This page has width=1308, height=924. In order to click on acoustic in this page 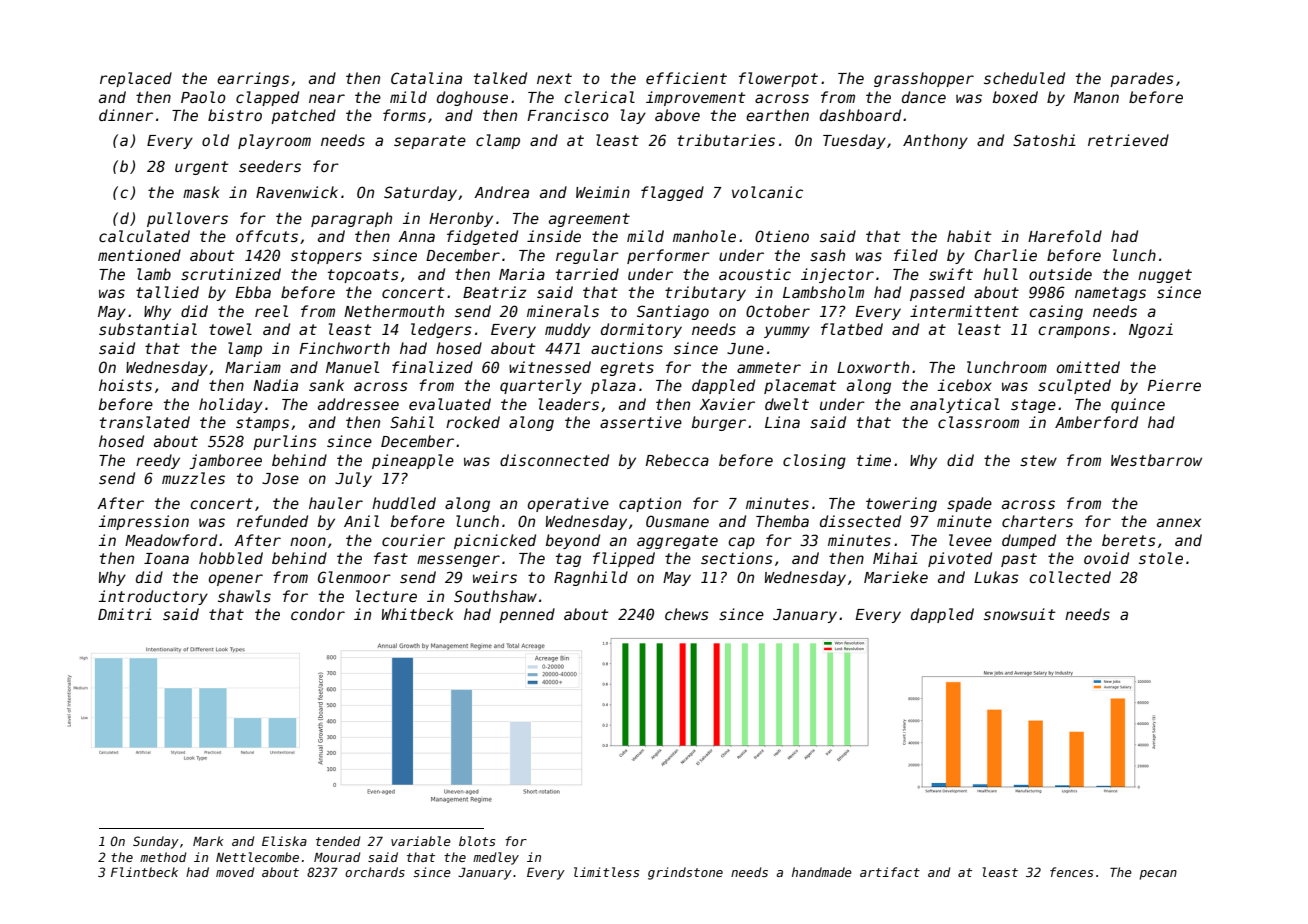, I will do `click(755, 274)`.
